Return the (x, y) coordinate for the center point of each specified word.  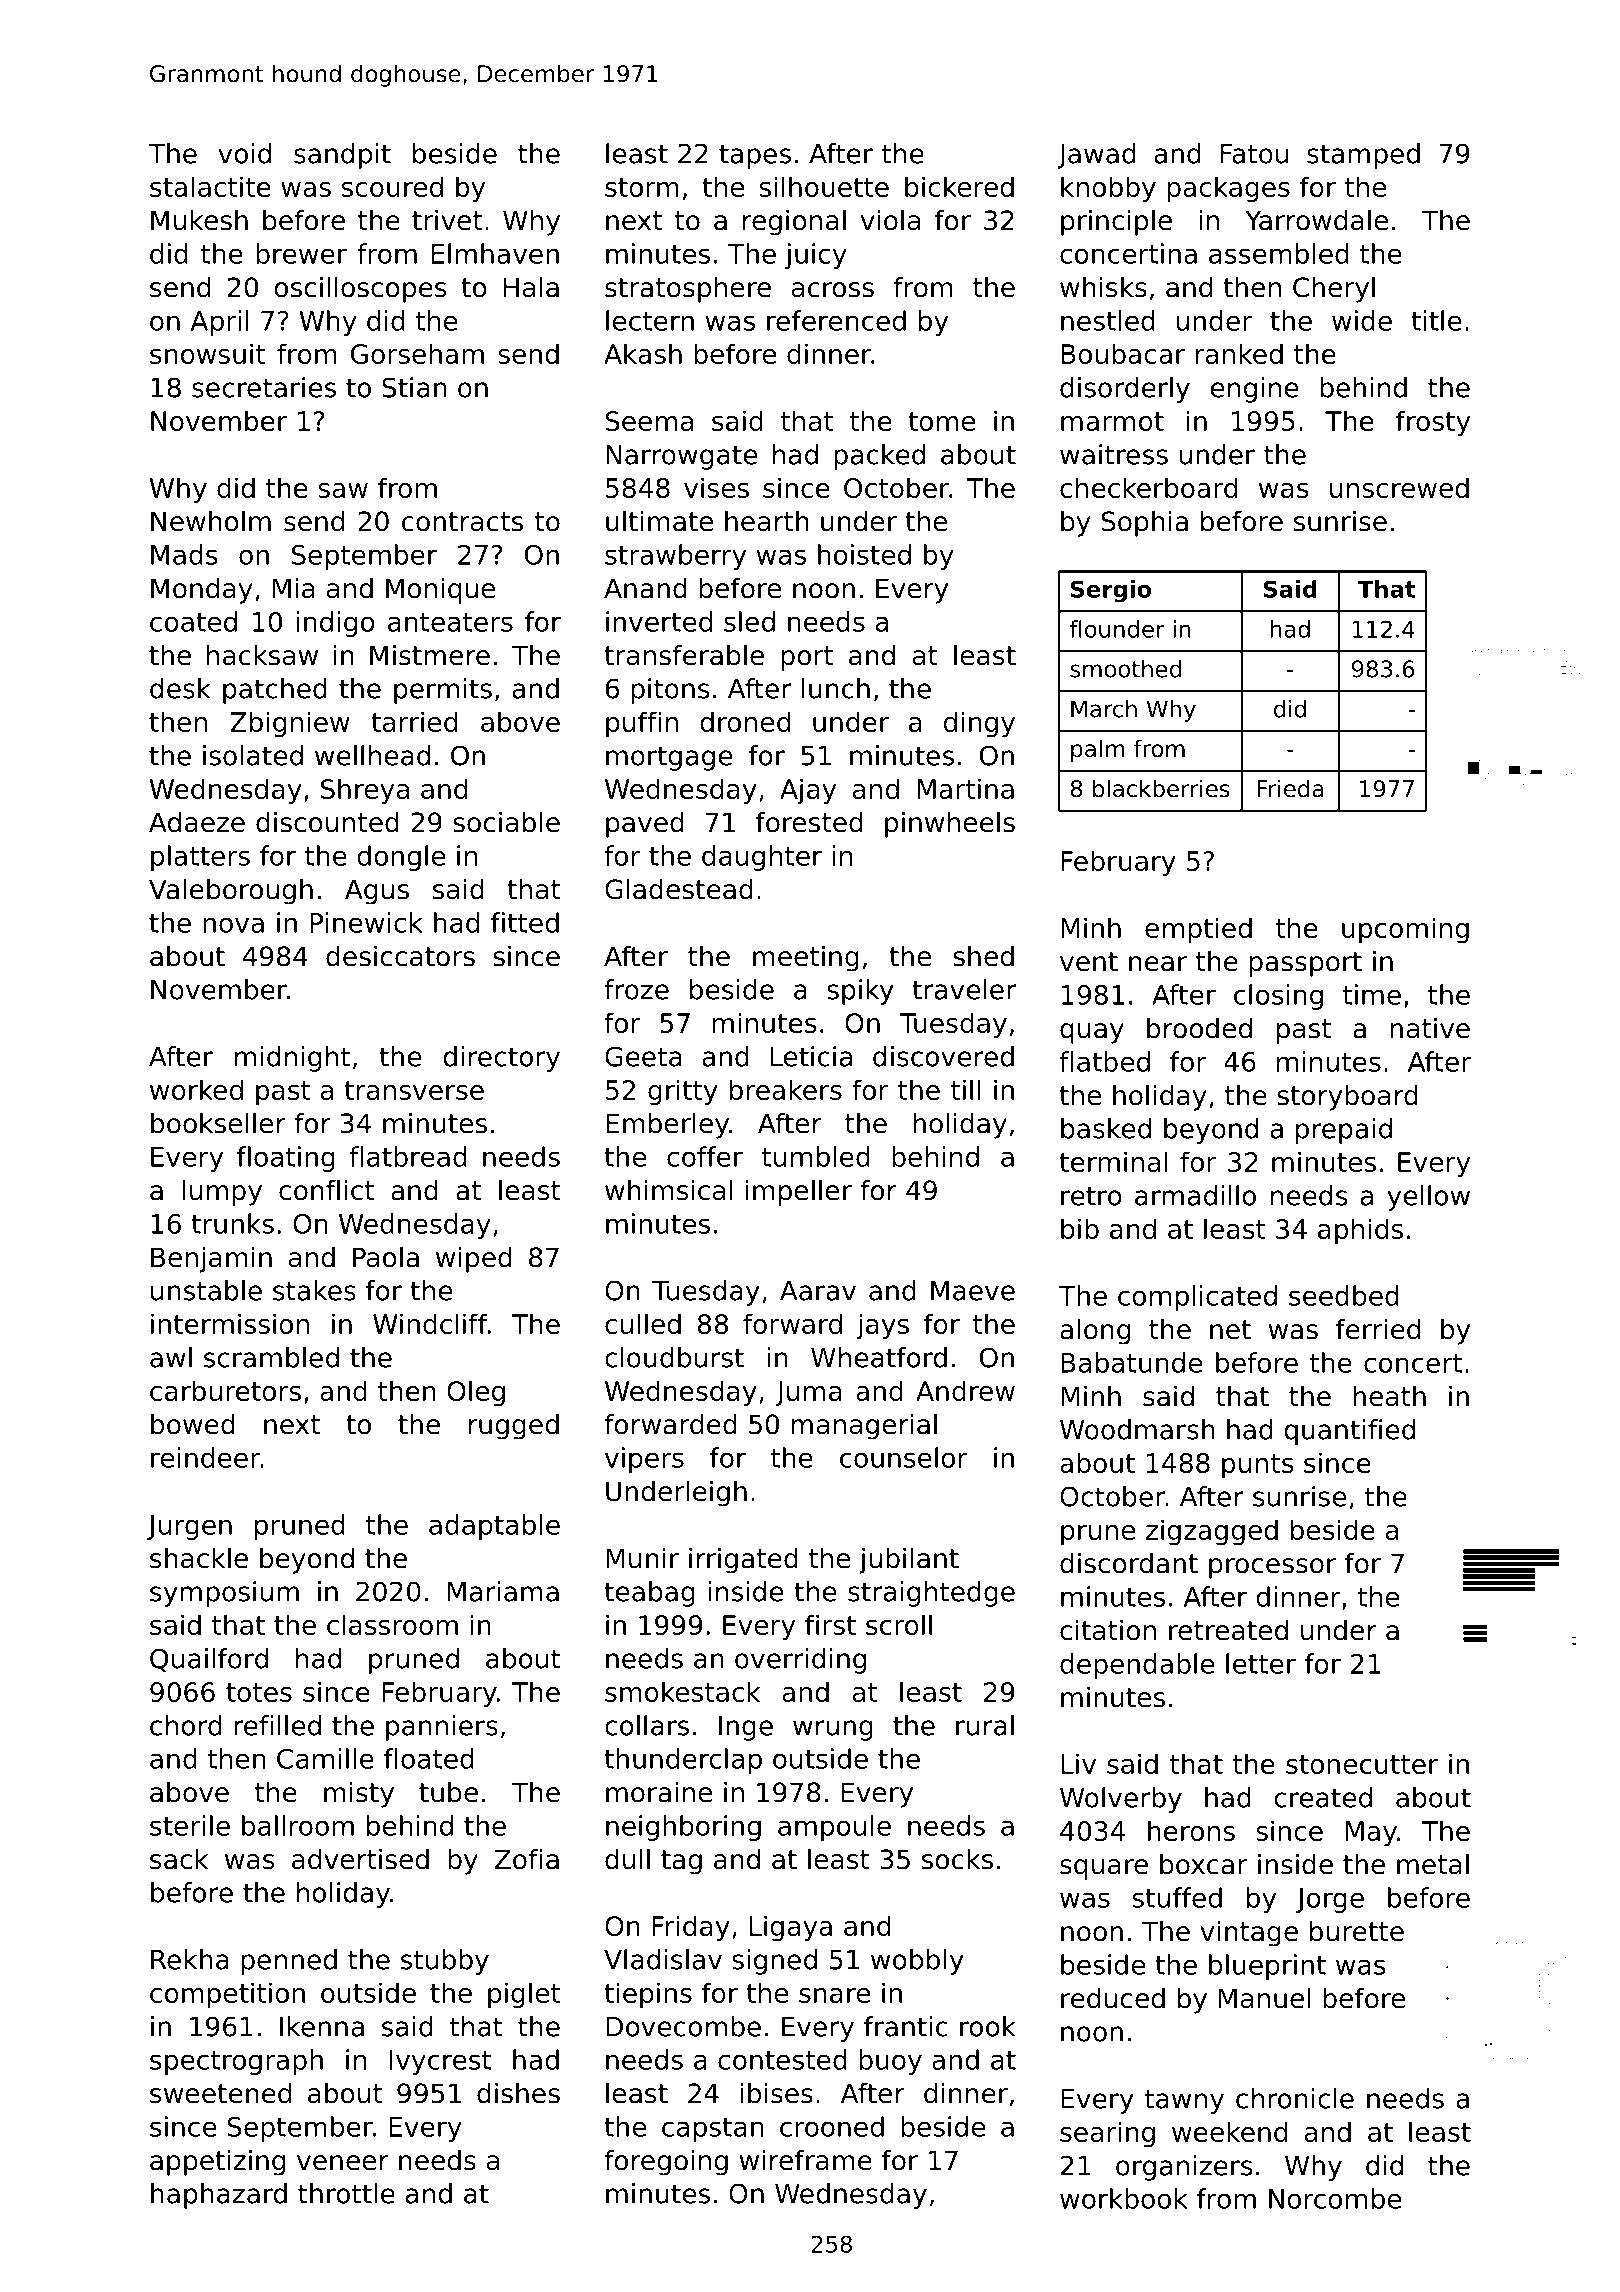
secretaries (264, 387)
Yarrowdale (1317, 220)
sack (179, 1859)
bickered (959, 186)
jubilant (909, 1561)
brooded (1199, 1028)
